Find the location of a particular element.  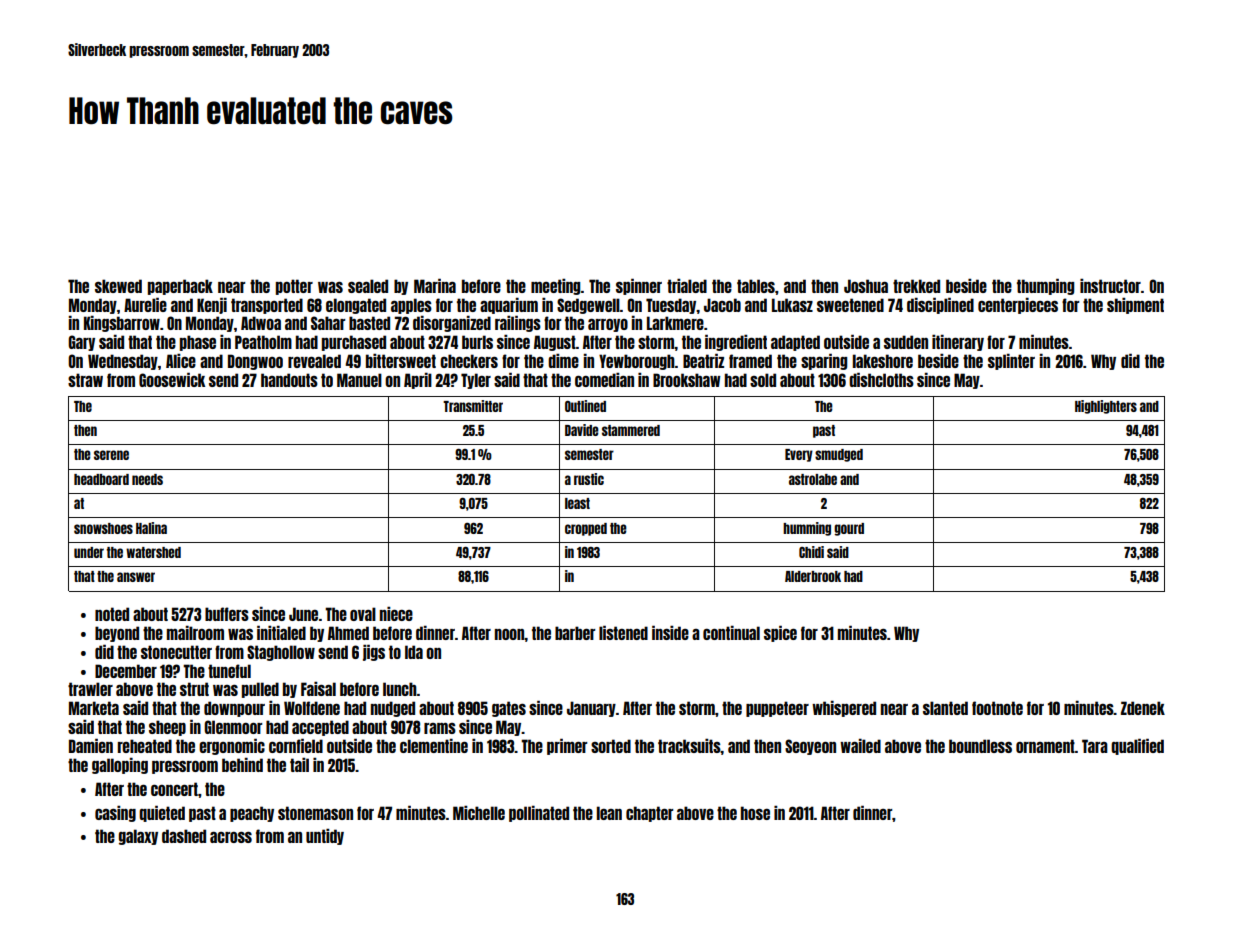

trekked is located at coordinates (916, 286).
